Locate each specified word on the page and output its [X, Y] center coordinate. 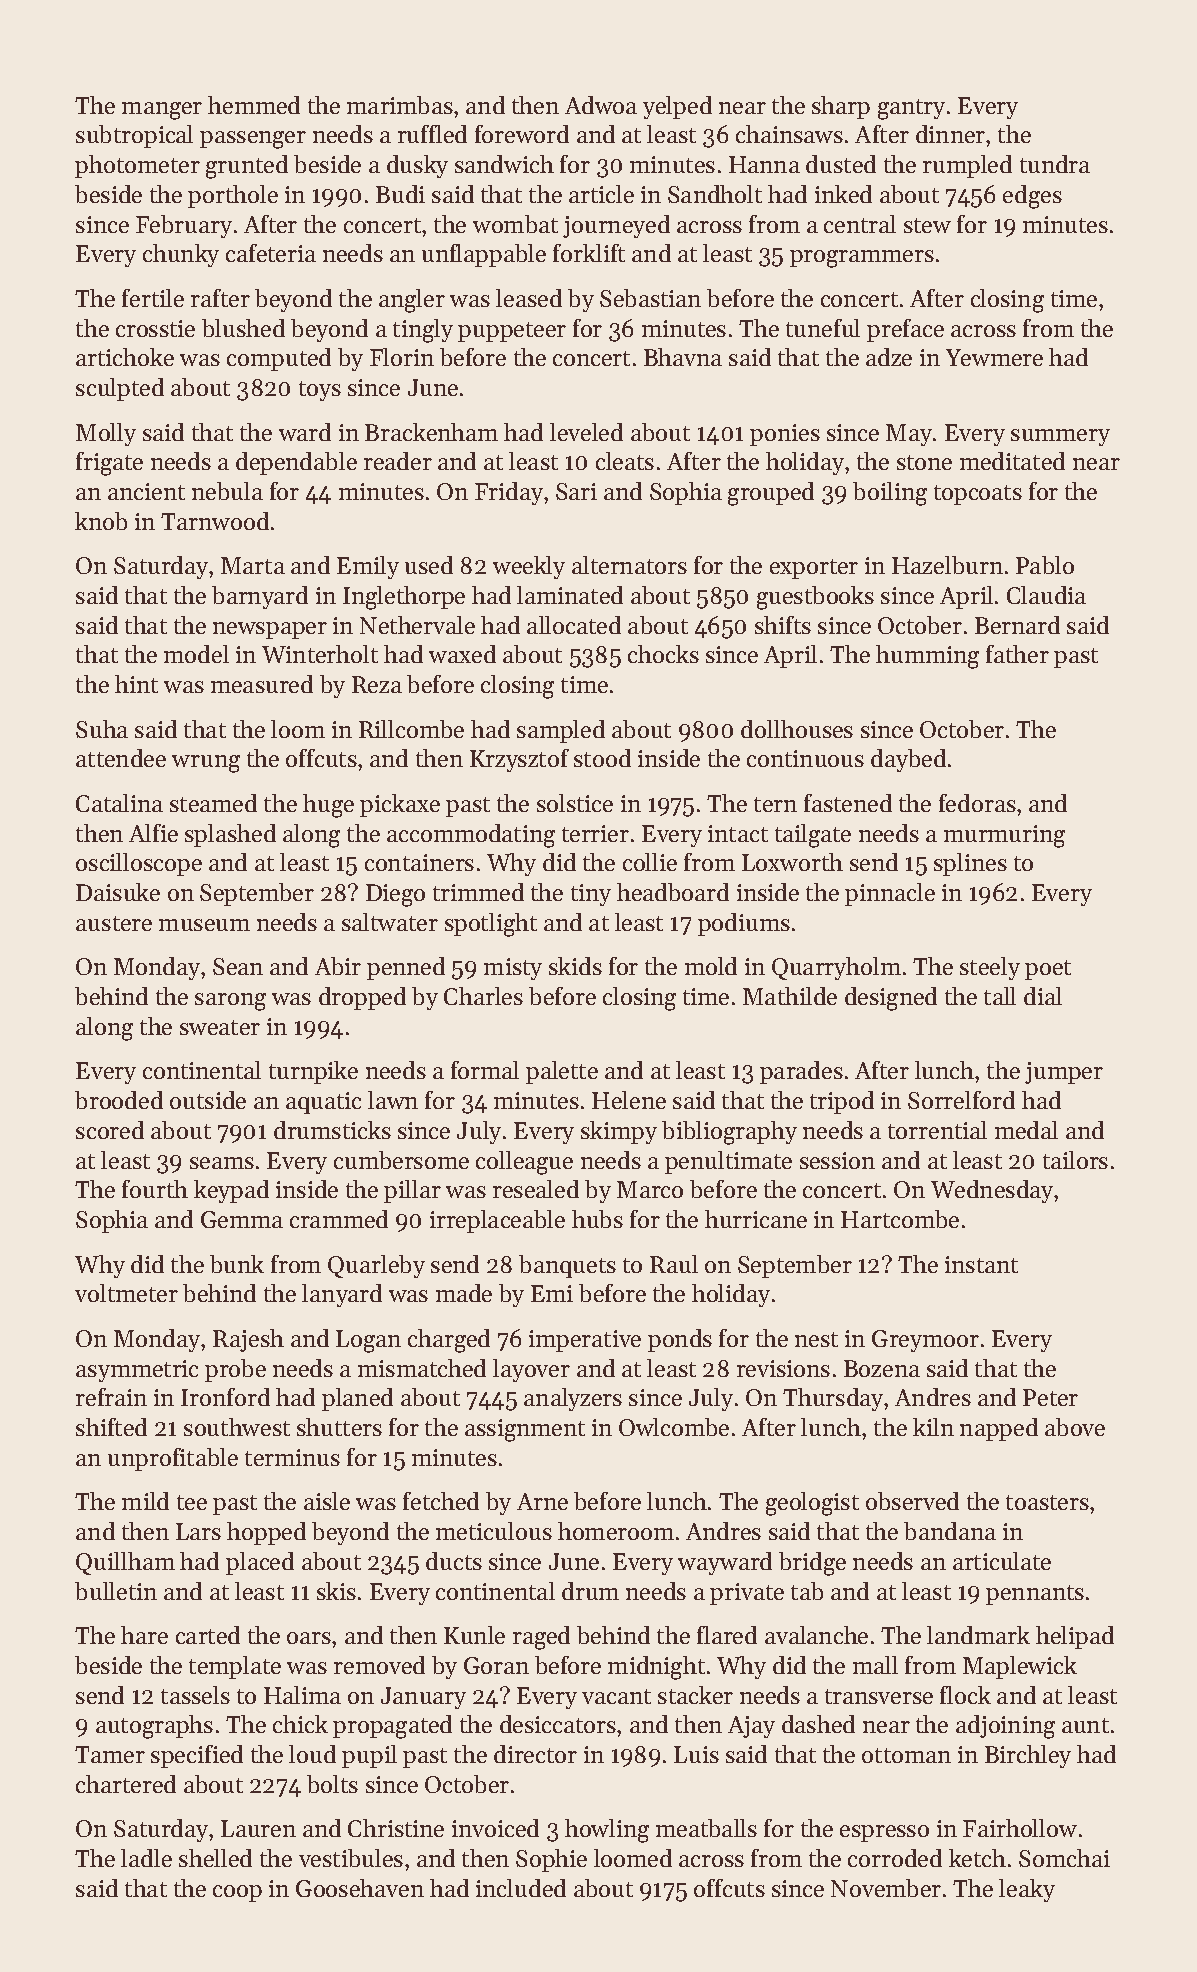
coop [237, 1893]
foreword [522, 134]
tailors [1075, 1160]
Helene [629, 1100]
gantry [911, 109]
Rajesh [248, 1340]
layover [531, 1370]
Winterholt [320, 654]
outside [208, 1100]
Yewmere [994, 357]
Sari [576, 491]
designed [891, 999]
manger [162, 111]
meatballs [706, 1828]
